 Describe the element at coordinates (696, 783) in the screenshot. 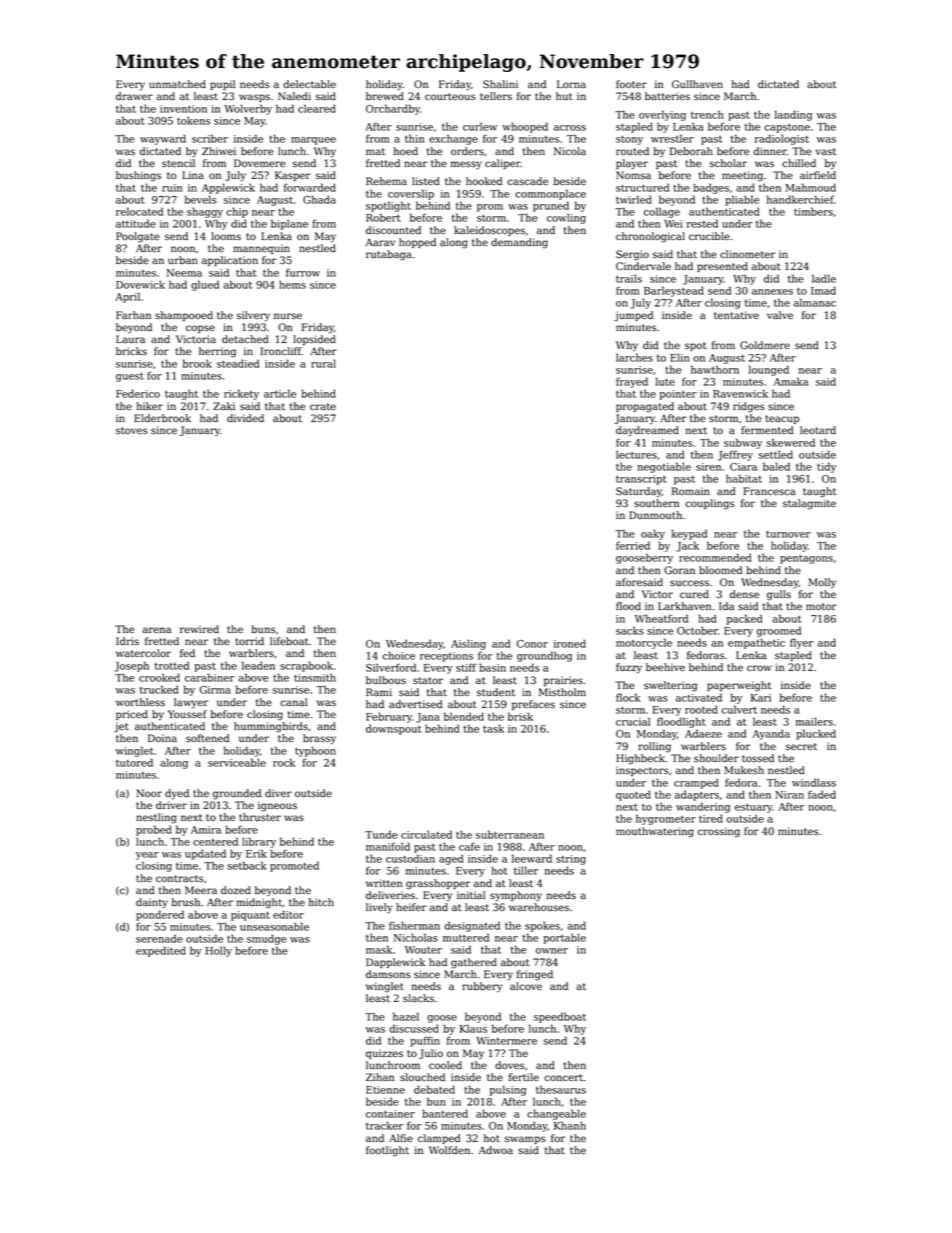

I see `cramped` at that location.
